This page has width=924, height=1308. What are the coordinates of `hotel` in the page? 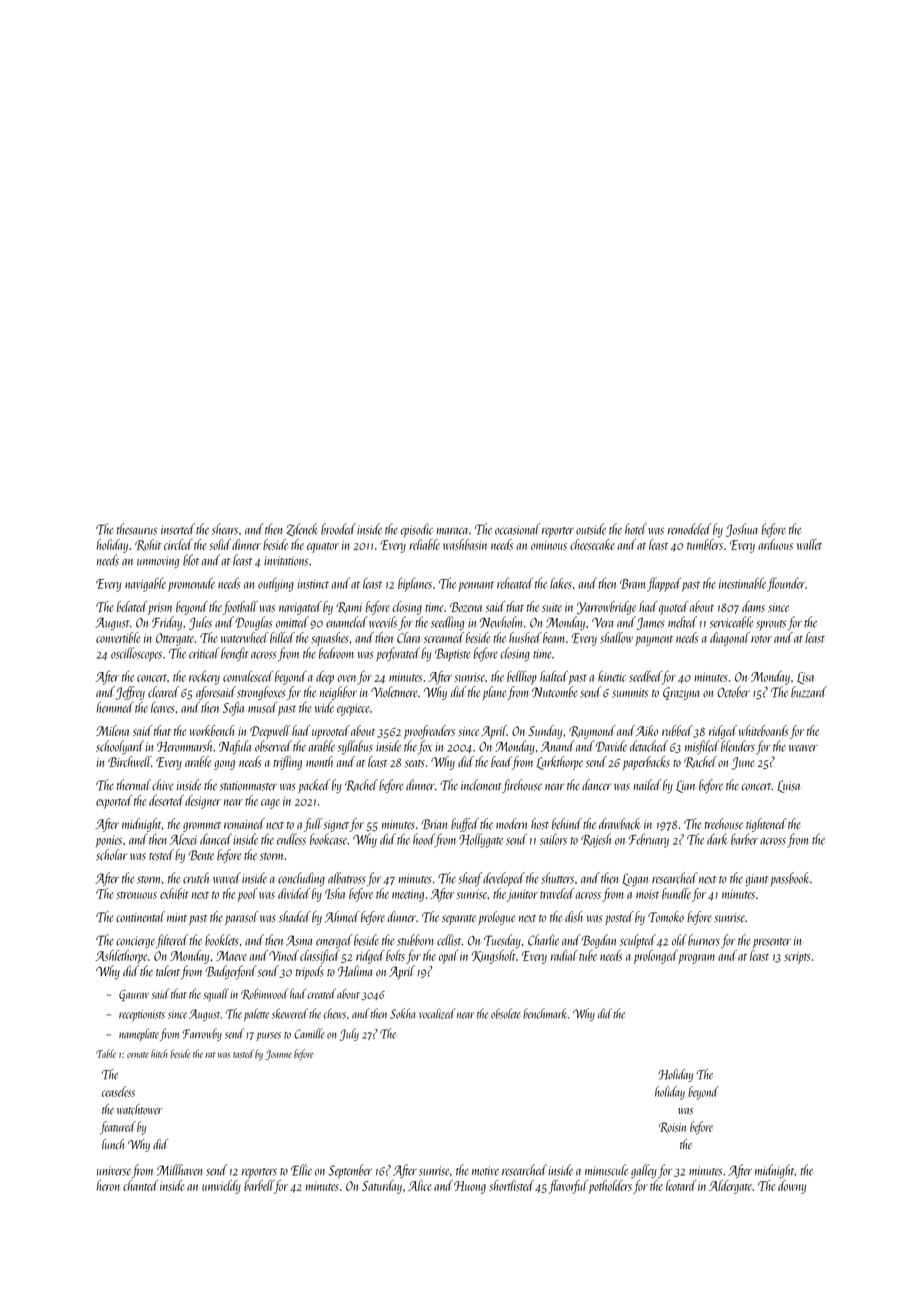 It's located at (636, 529).
